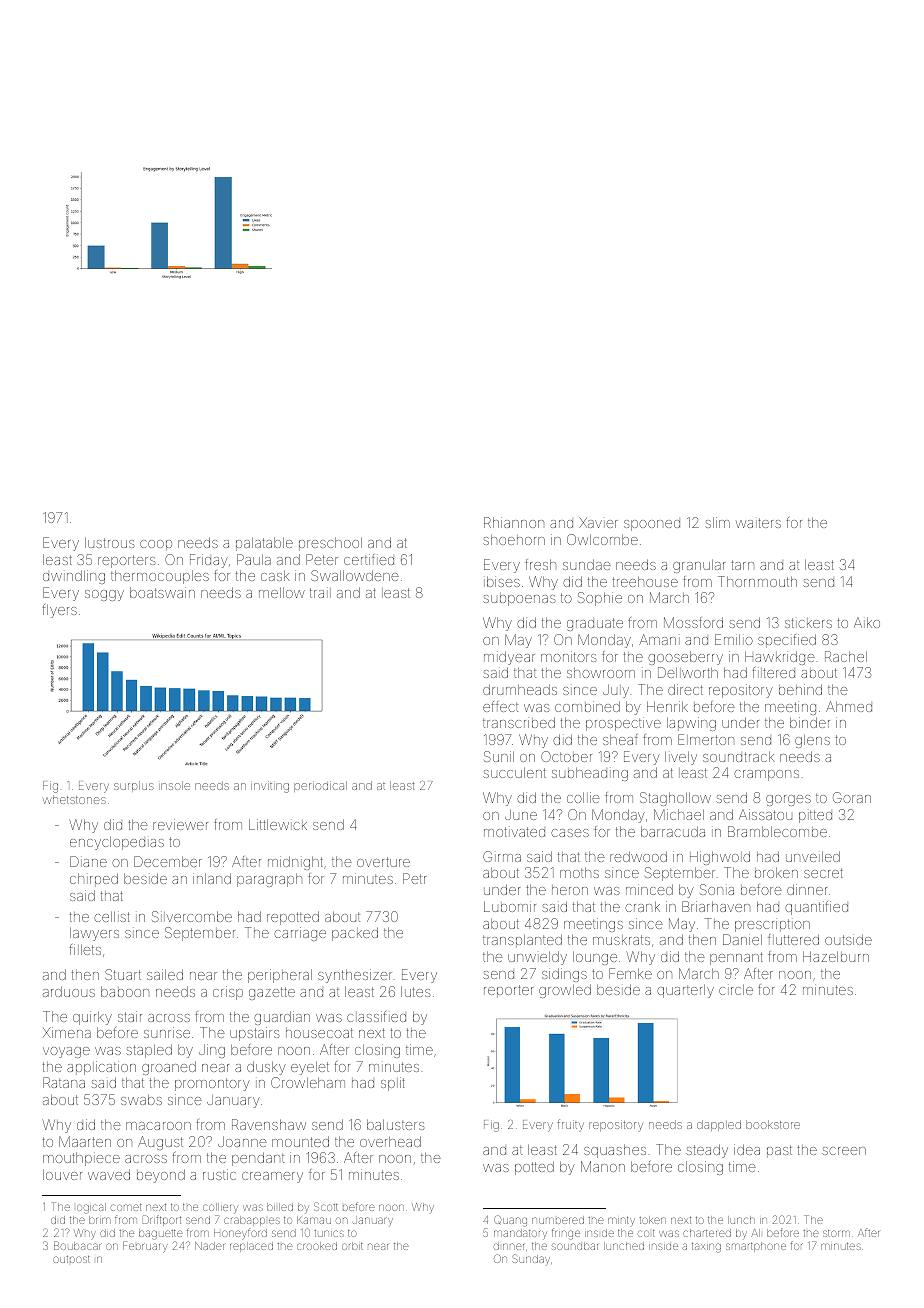 This image has width=924, height=1308. What do you see at coordinates (747, 1149) in the image?
I see `idea` at bounding box center [747, 1149].
